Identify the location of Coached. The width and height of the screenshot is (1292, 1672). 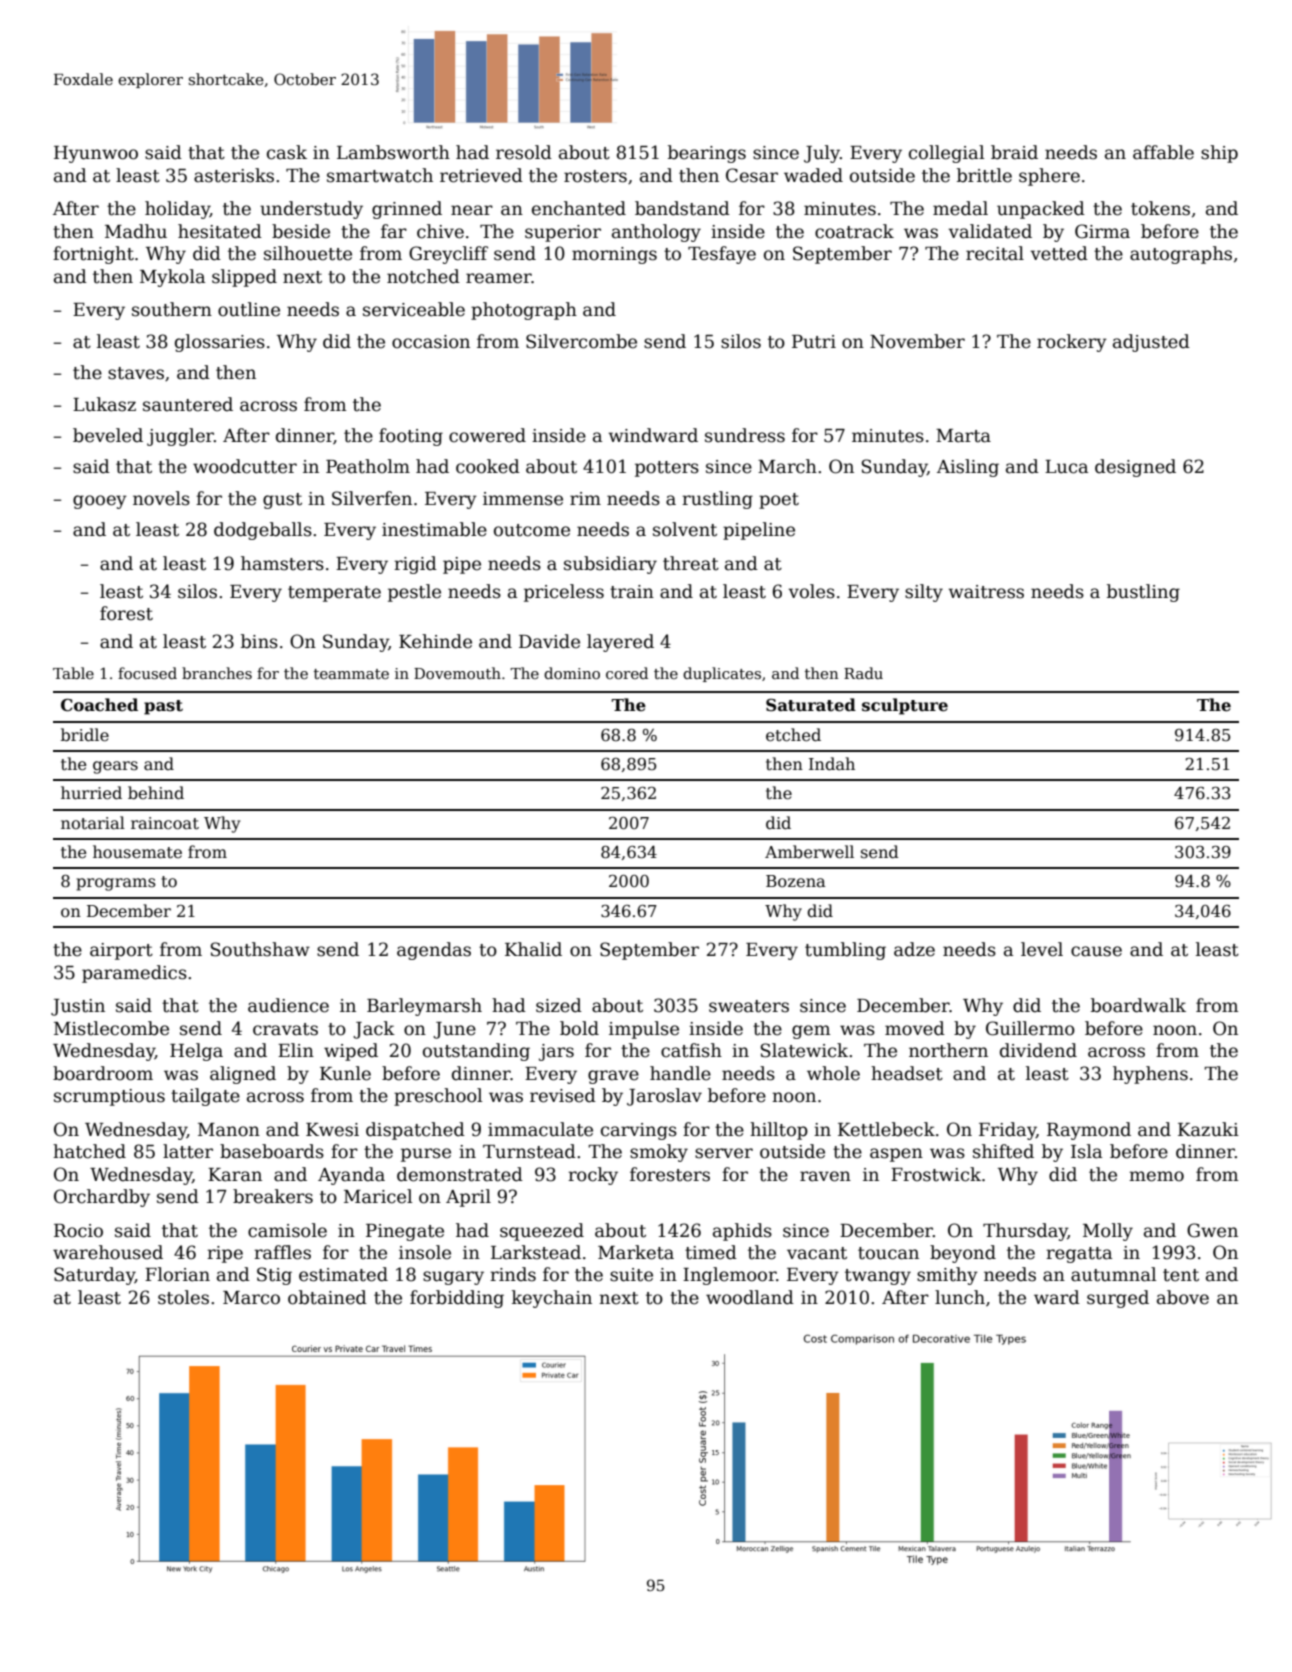
(99, 705).
